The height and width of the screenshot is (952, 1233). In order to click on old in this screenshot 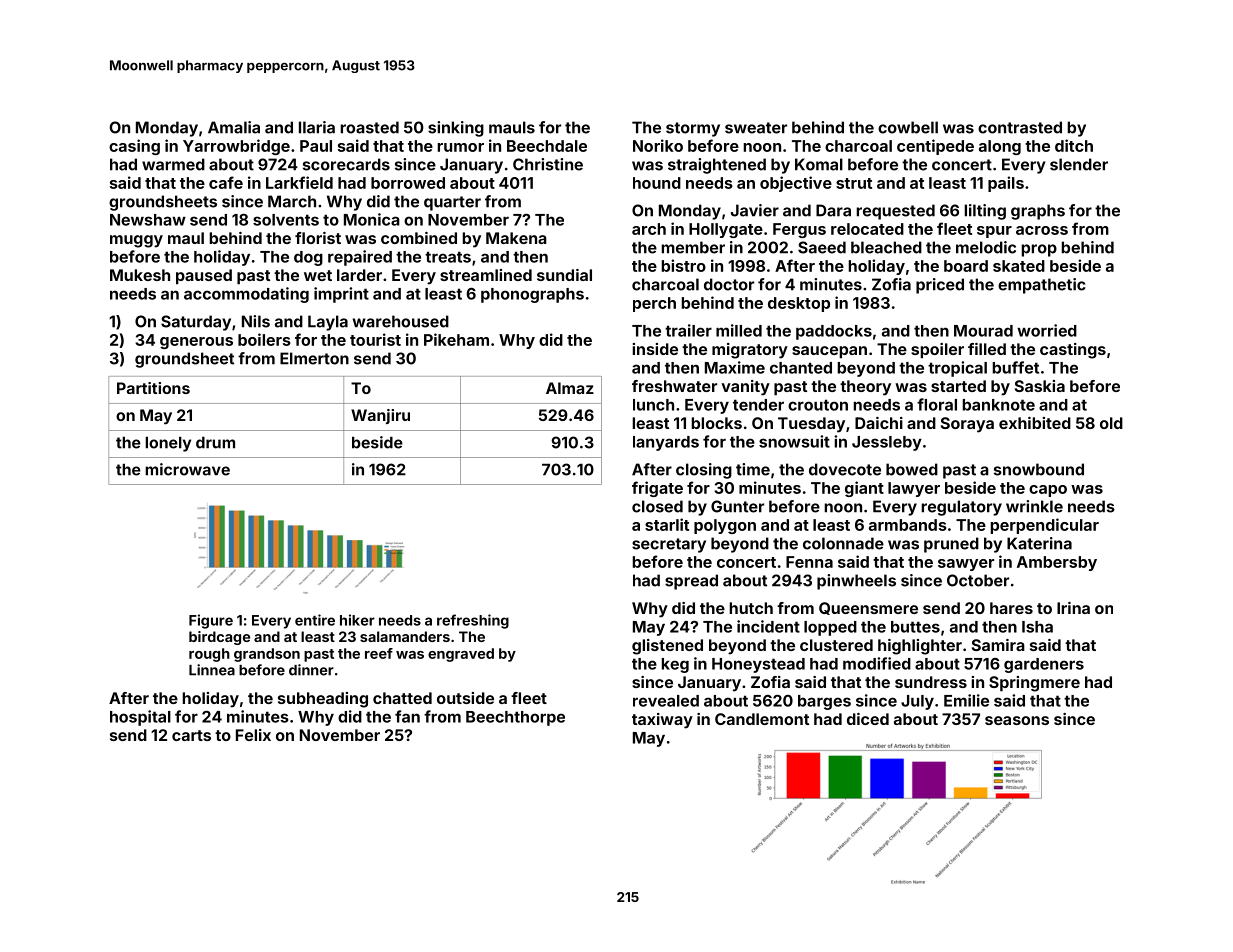, I will do `click(1111, 423)`.
